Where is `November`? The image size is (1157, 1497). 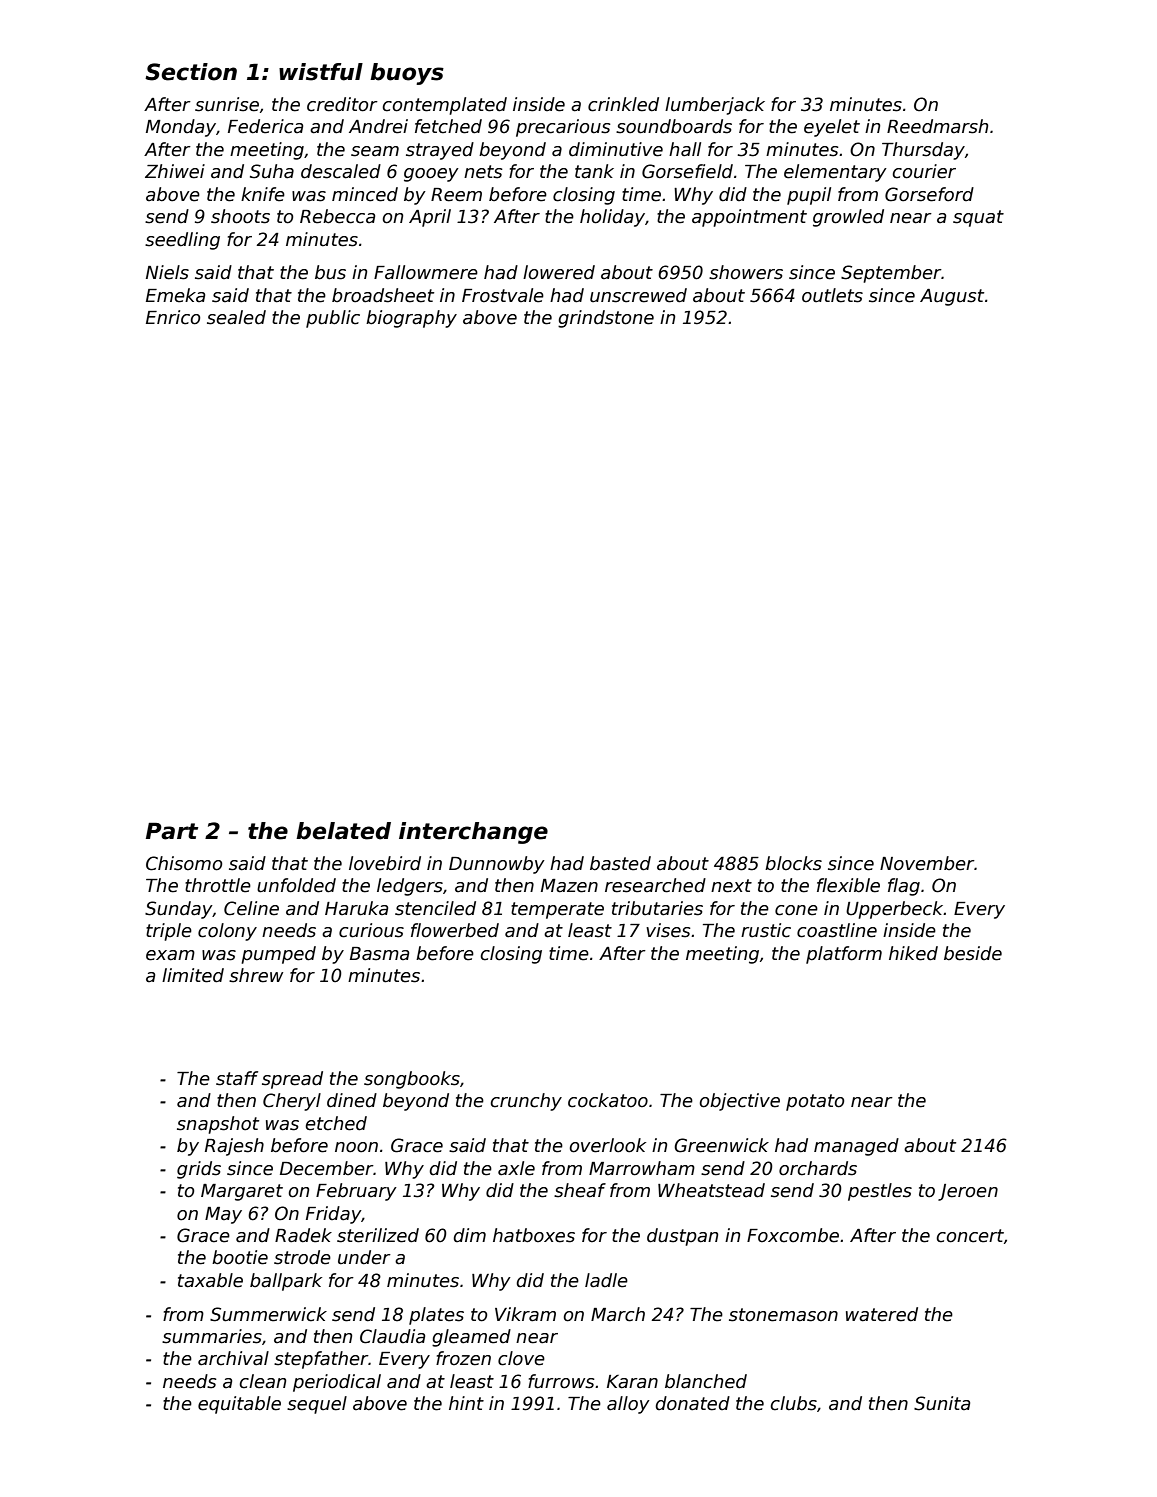
November is located at coordinates (927, 863).
